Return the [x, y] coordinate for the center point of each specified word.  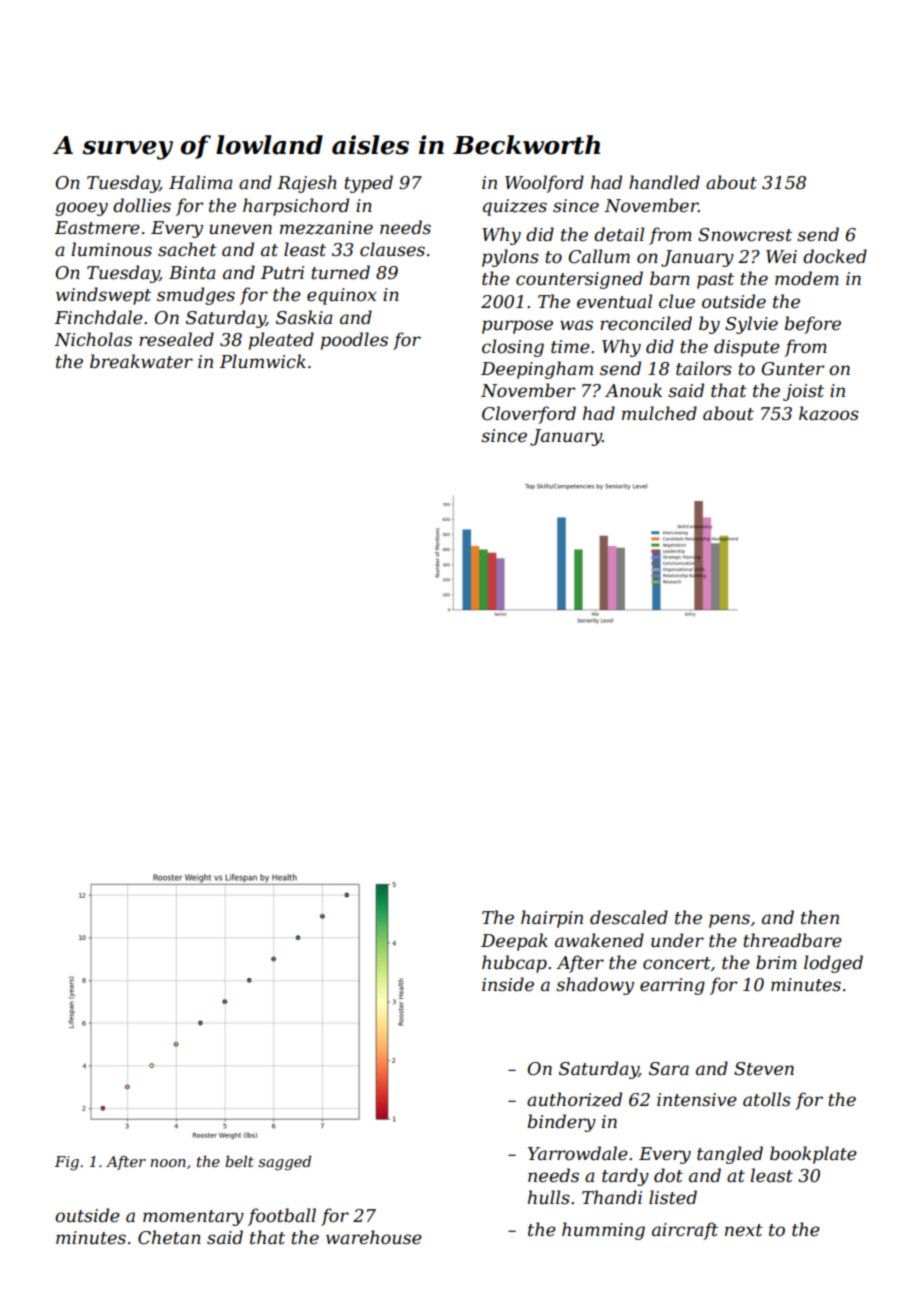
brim [776, 962]
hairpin [552, 919]
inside [508, 984]
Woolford [544, 184]
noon [168, 1163]
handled [664, 182]
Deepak [514, 942]
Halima [201, 182]
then [820, 917]
